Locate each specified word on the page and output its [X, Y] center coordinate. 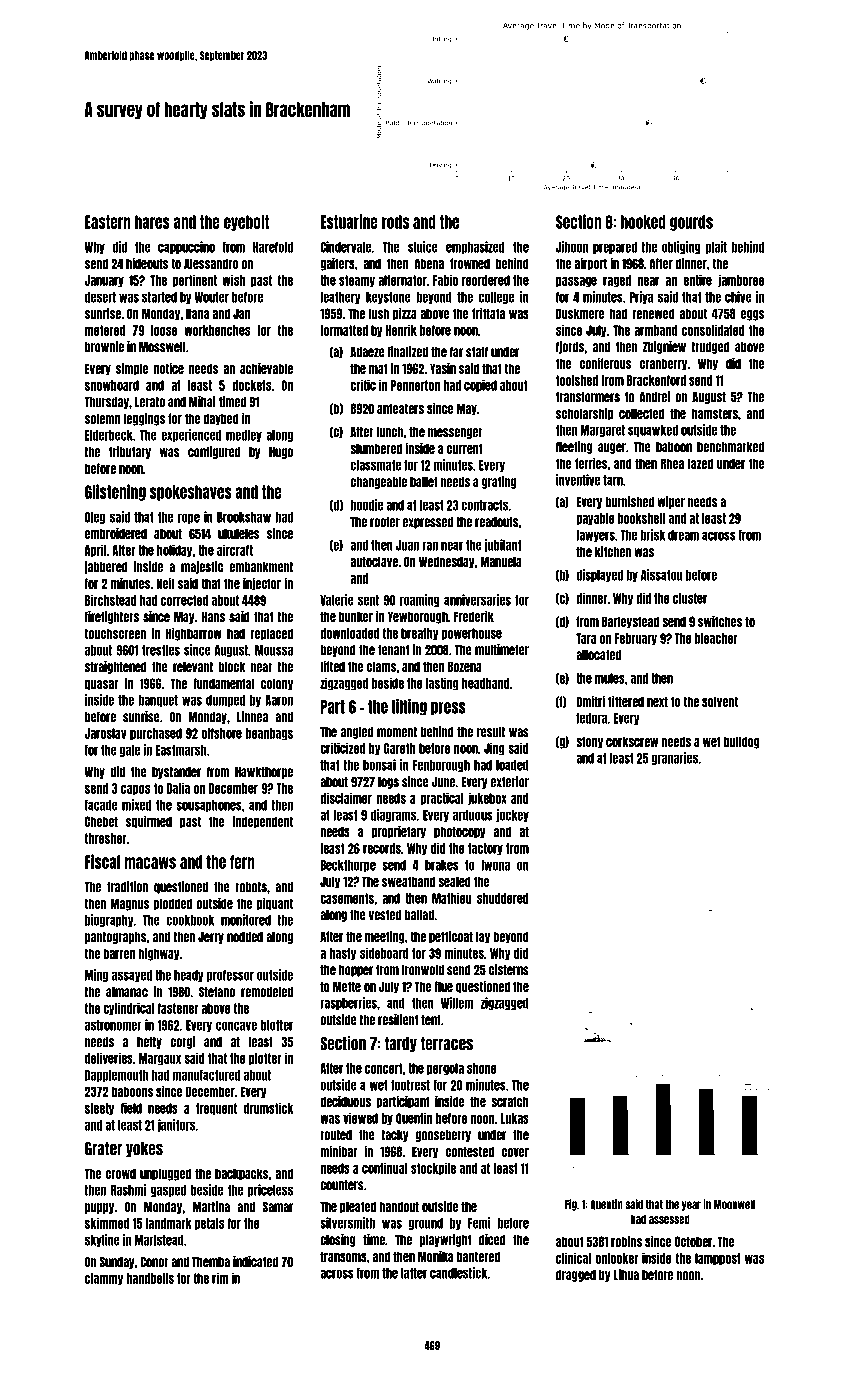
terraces [446, 1044]
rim [220, 1278]
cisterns [509, 970]
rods [395, 222]
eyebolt [246, 223]
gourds [691, 223]
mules [610, 678]
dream [683, 535]
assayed [132, 976]
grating [499, 482]
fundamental [223, 683]
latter [414, 1273]
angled [357, 733]
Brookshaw [244, 517]
